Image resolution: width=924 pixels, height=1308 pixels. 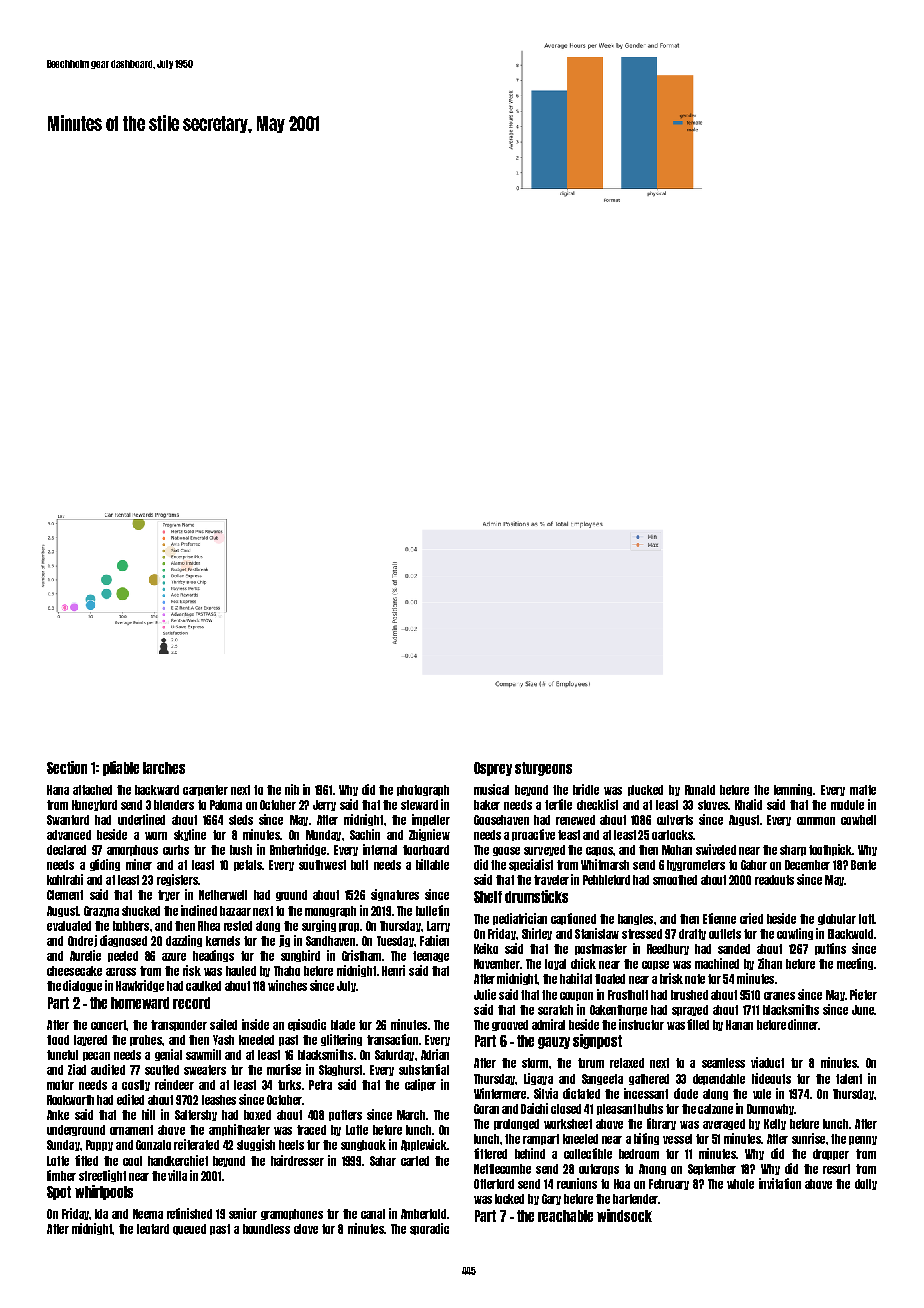 What do you see at coordinates (164, 768) in the image?
I see `larches` at bounding box center [164, 768].
